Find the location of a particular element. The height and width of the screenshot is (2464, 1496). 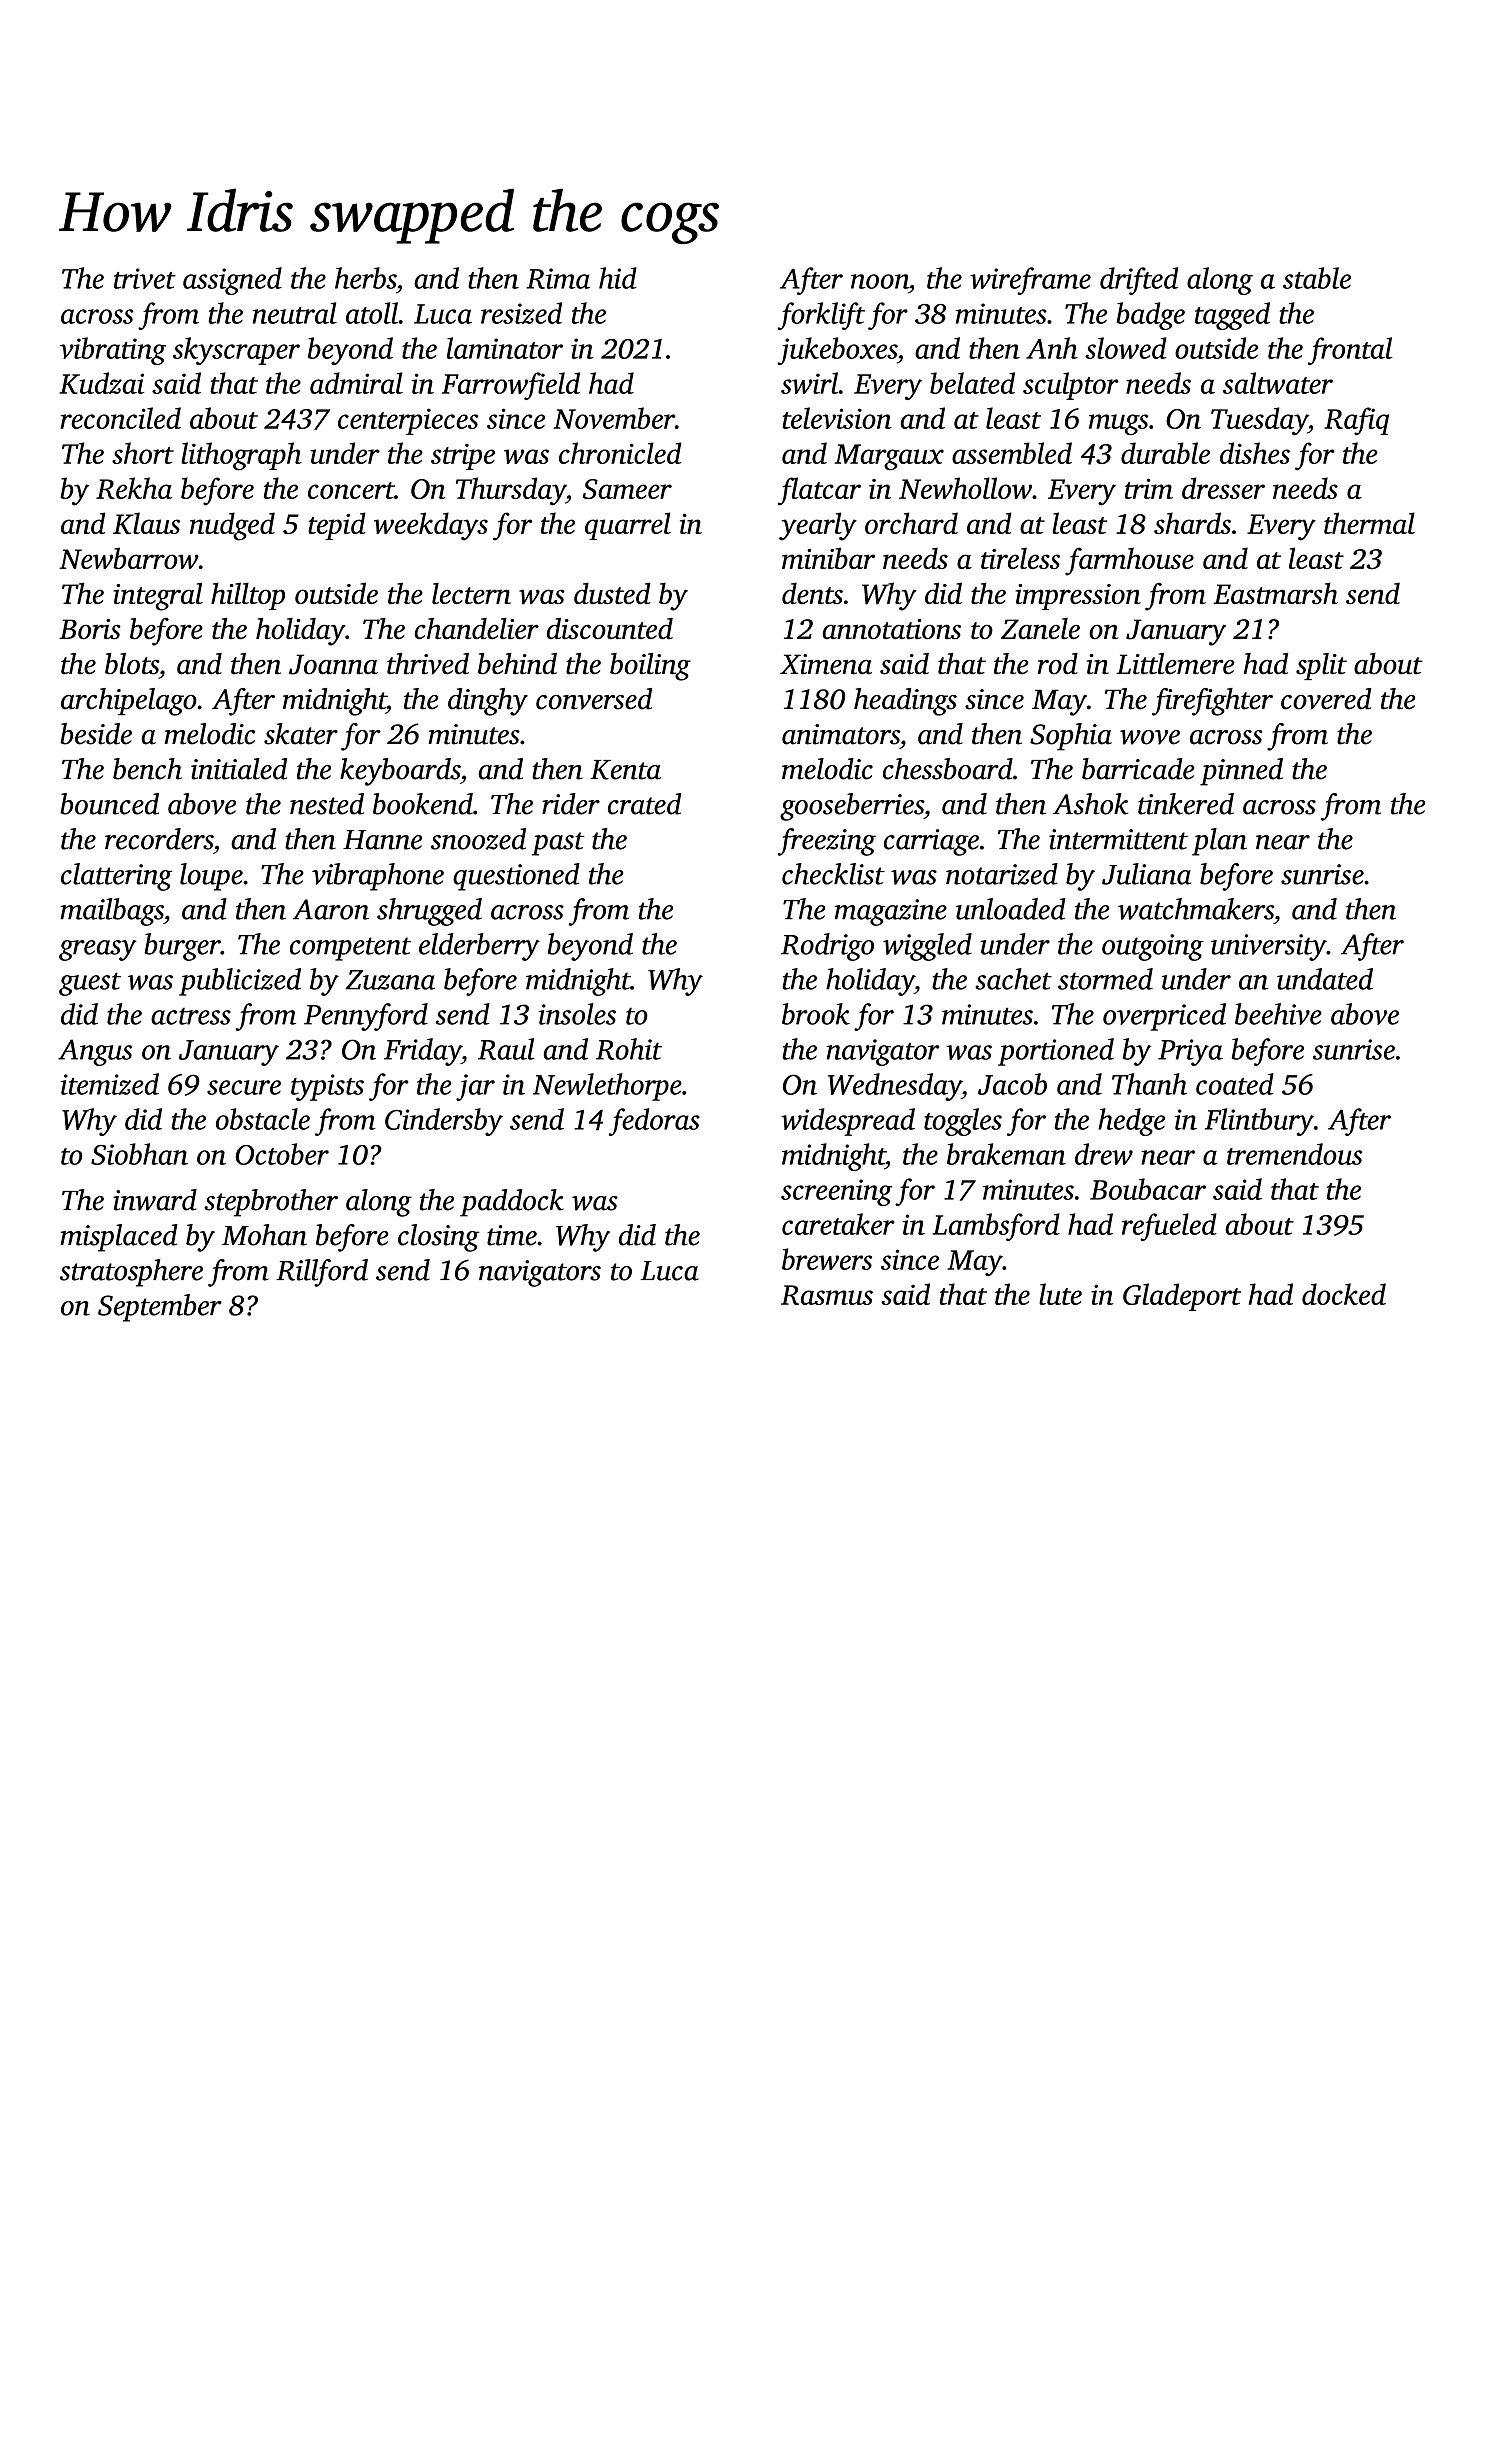

freezing is located at coordinates (827, 842).
